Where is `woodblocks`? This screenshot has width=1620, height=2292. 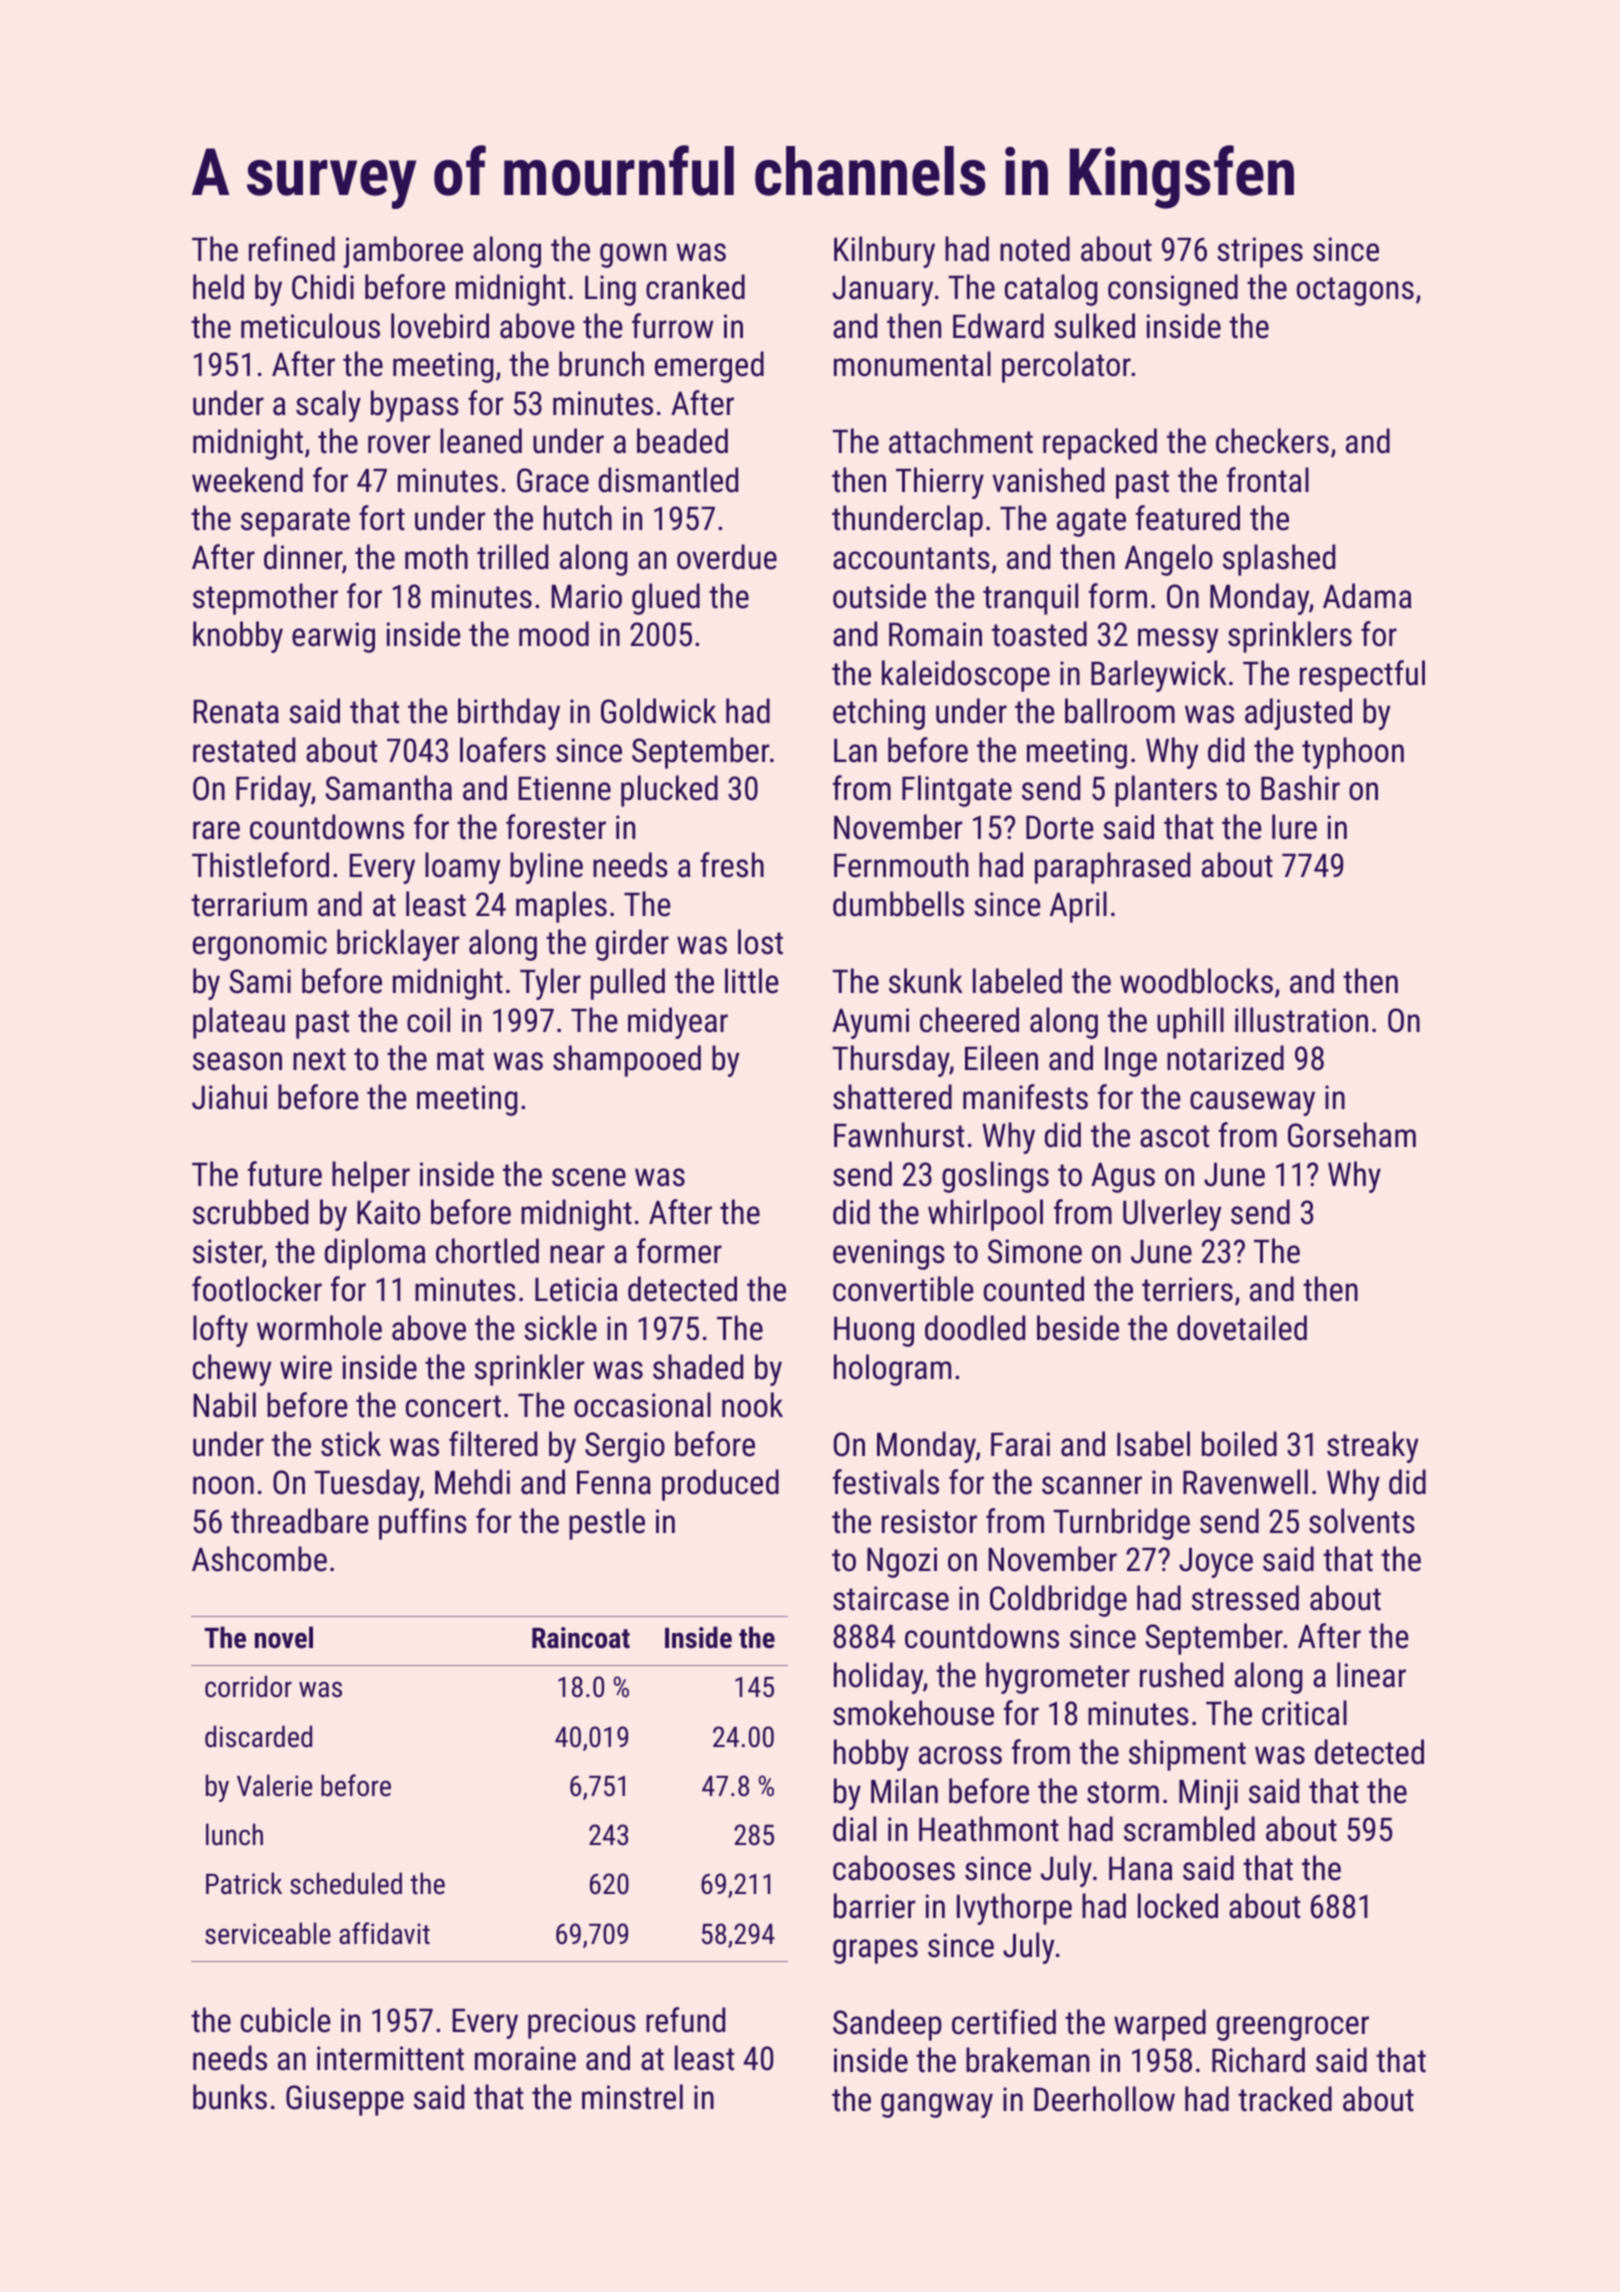
woodblocks is located at coordinates (1196, 981).
